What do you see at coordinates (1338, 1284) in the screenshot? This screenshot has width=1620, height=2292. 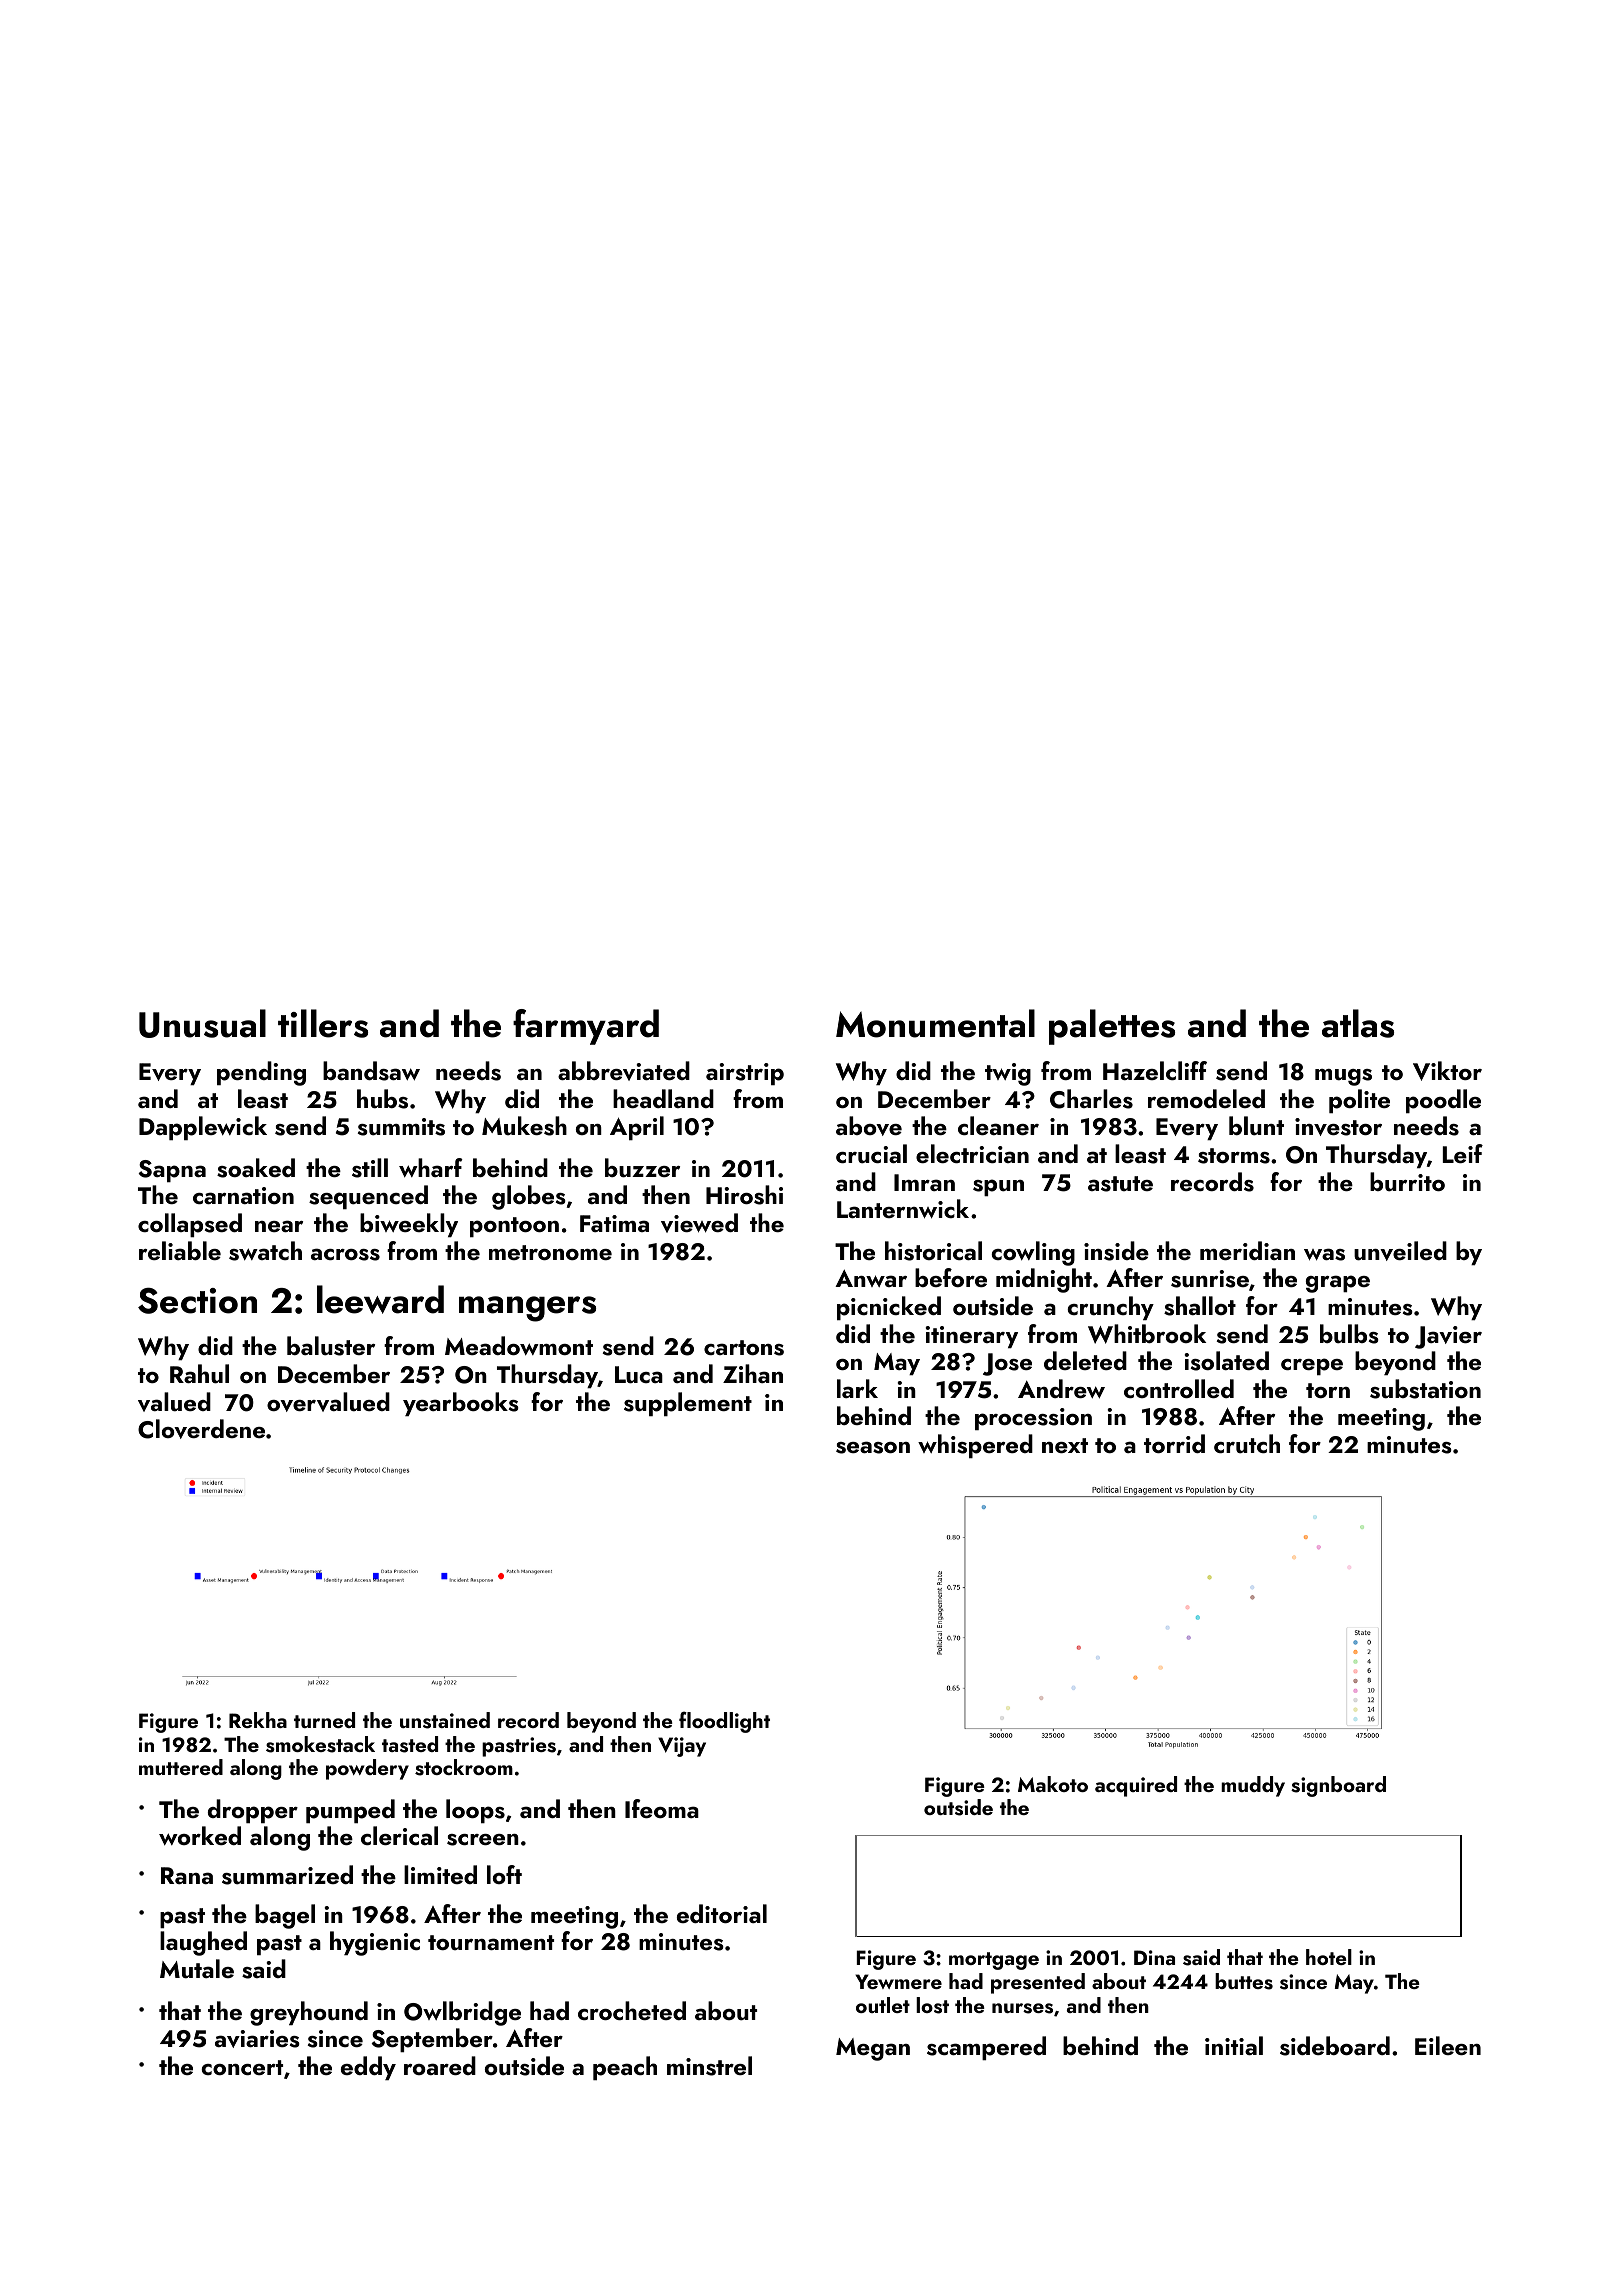 I see `grape` at bounding box center [1338, 1284].
